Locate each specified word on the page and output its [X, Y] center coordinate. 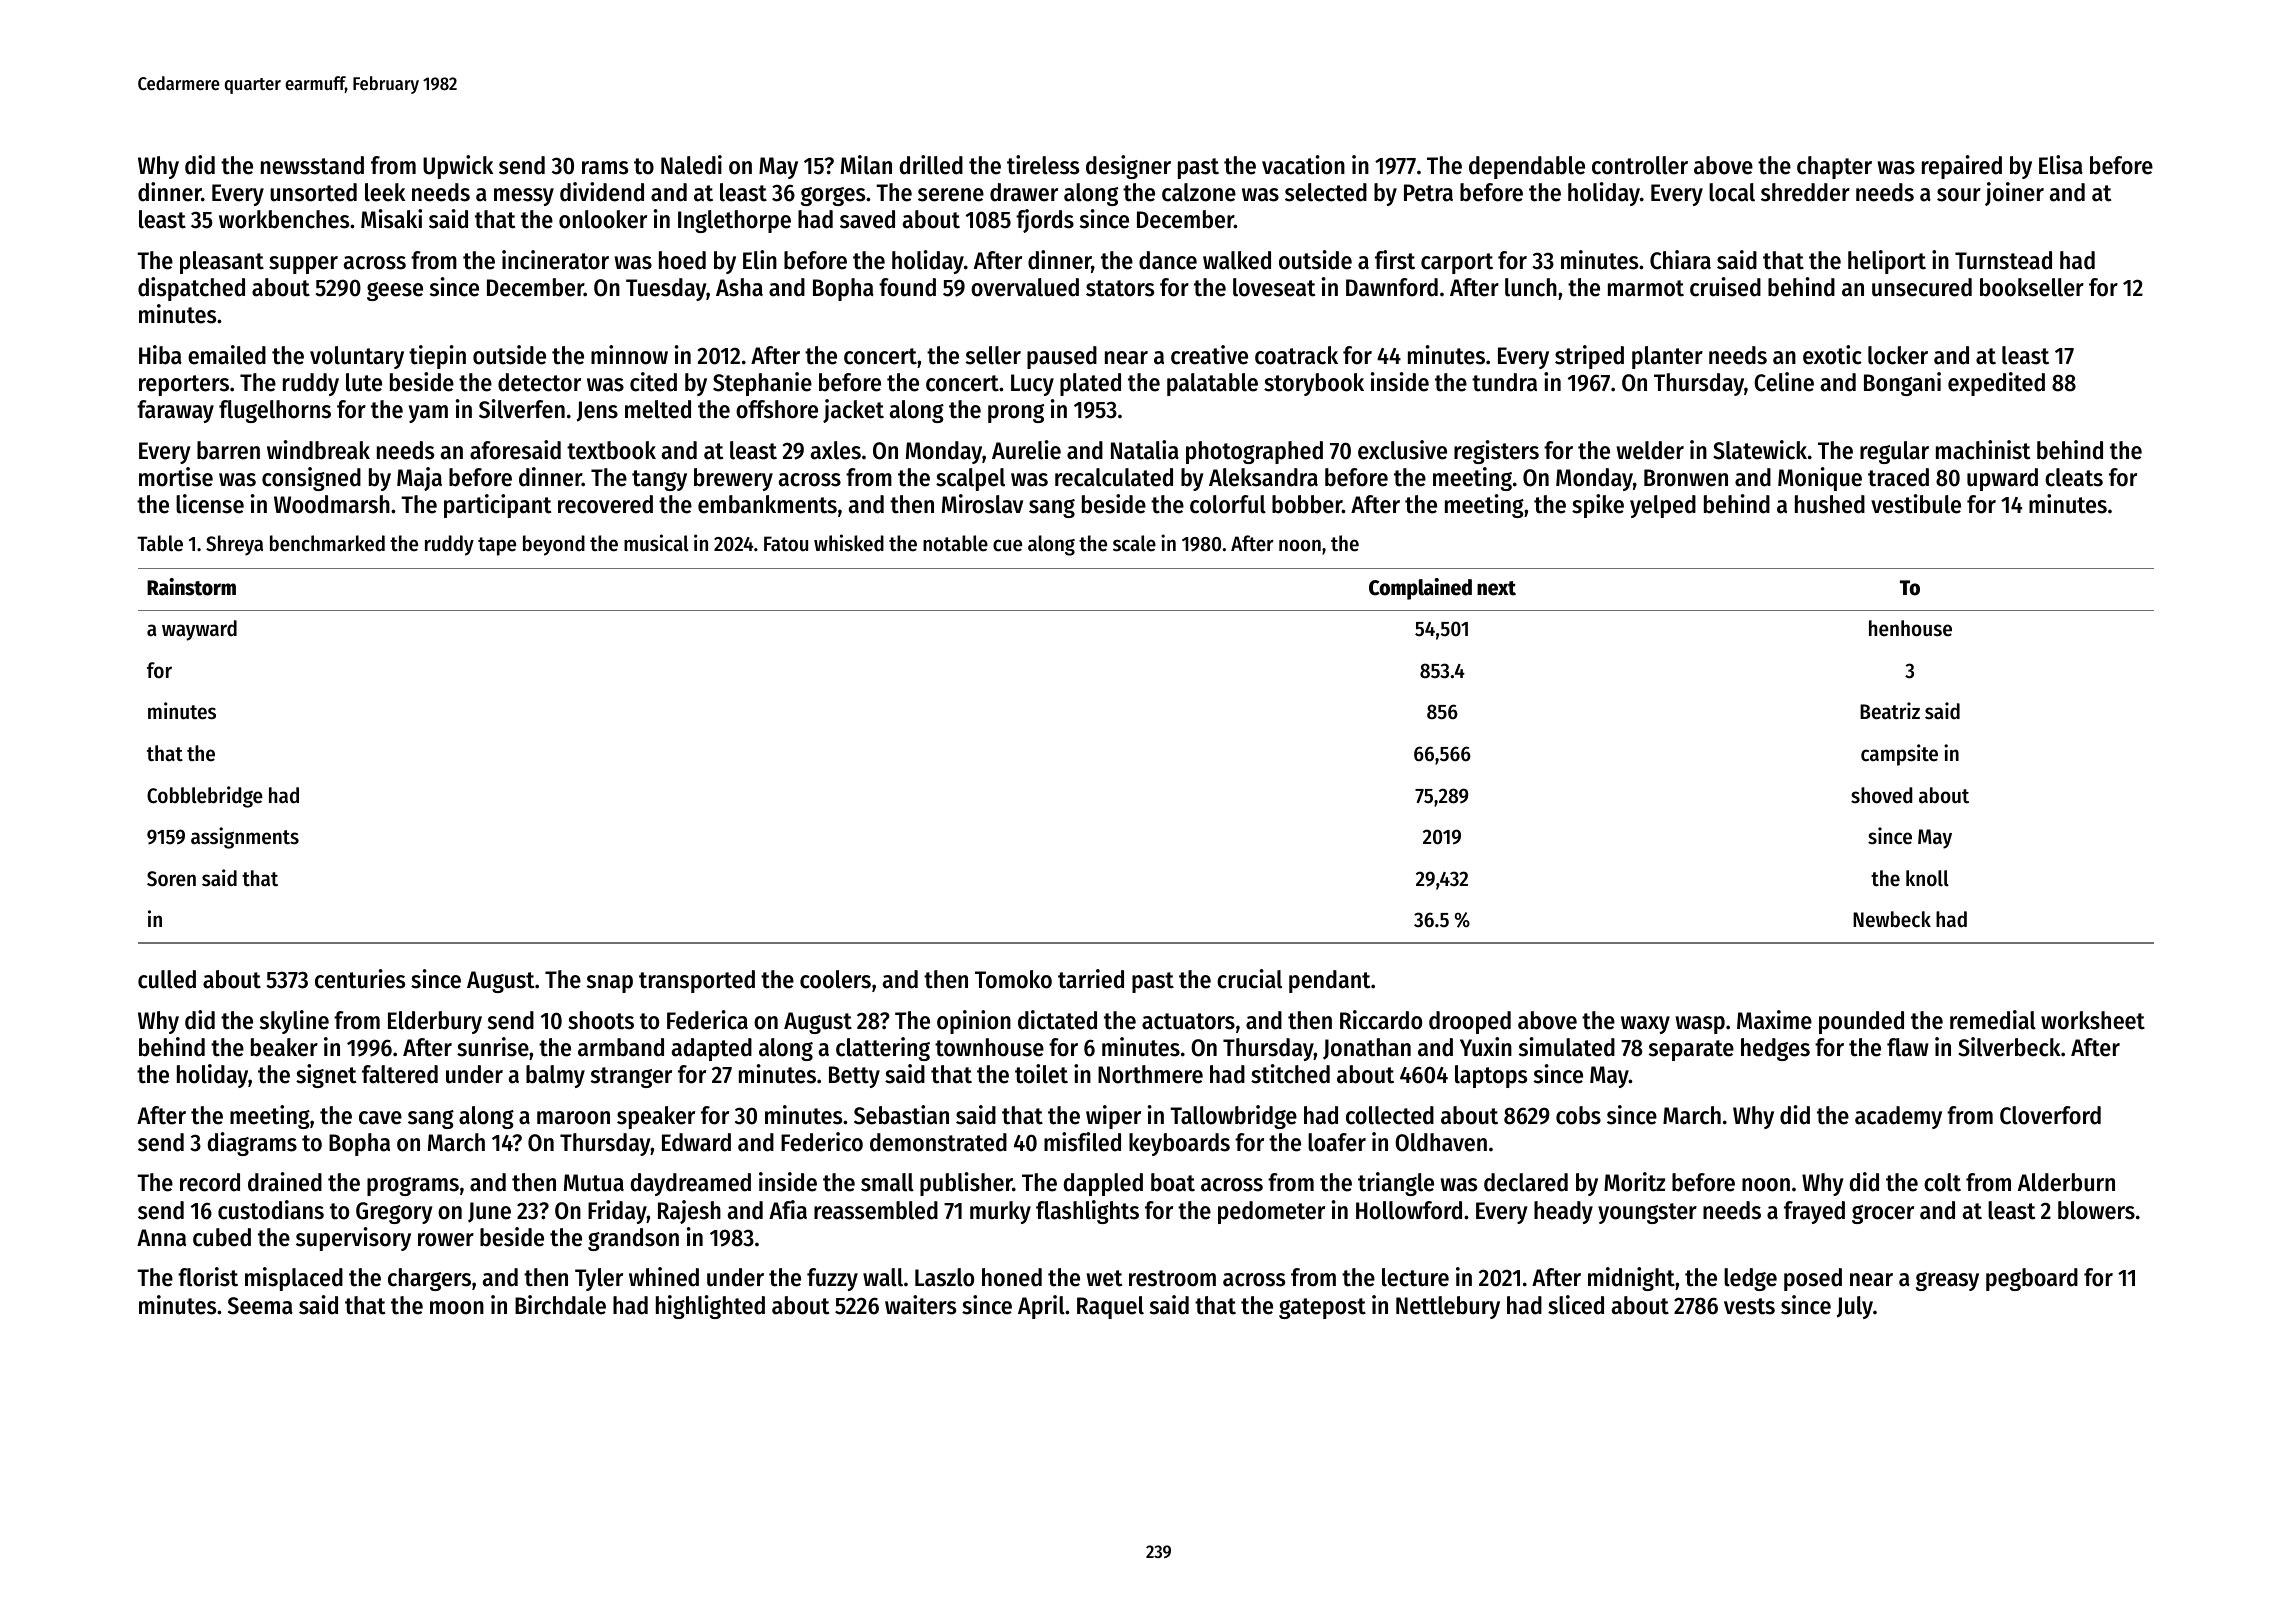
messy [524, 197]
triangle [1396, 1184]
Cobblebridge [205, 797]
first [1395, 260]
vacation [1303, 165]
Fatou [786, 544]
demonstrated [938, 1142]
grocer [1883, 1214]
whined [664, 1277]
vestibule [1916, 504]
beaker [284, 1047]
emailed [227, 355]
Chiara [1680, 260]
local [1732, 192]
